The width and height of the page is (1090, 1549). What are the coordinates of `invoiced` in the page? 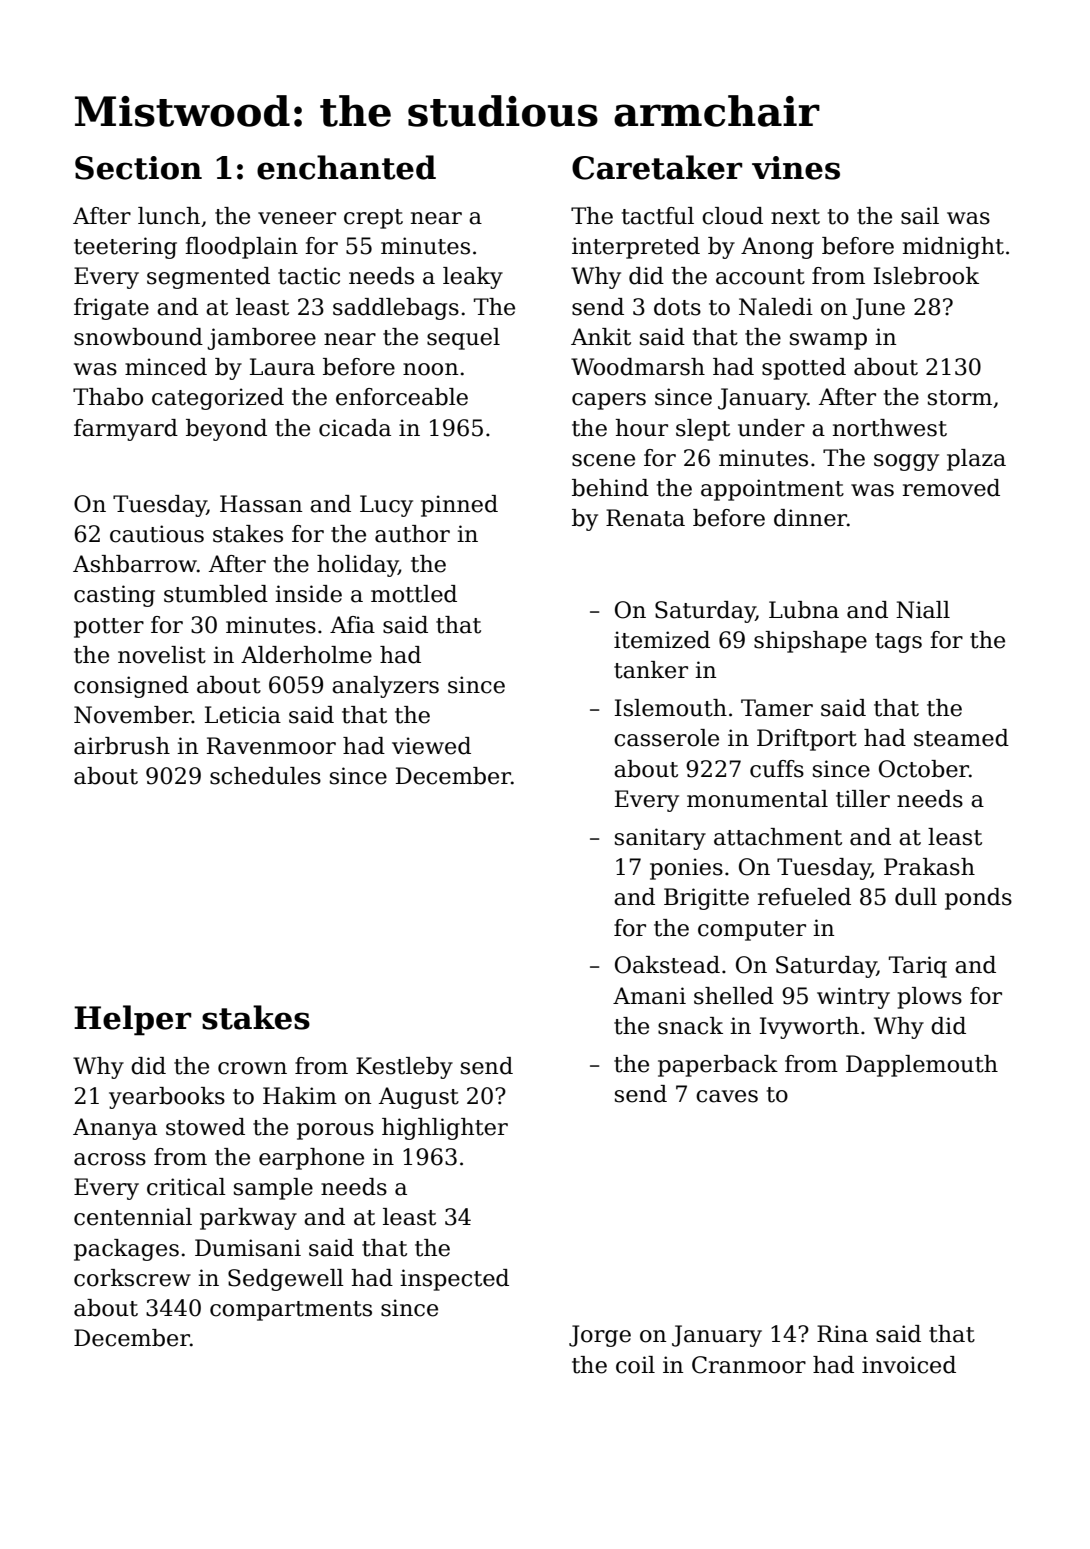 It's located at (909, 1365).
